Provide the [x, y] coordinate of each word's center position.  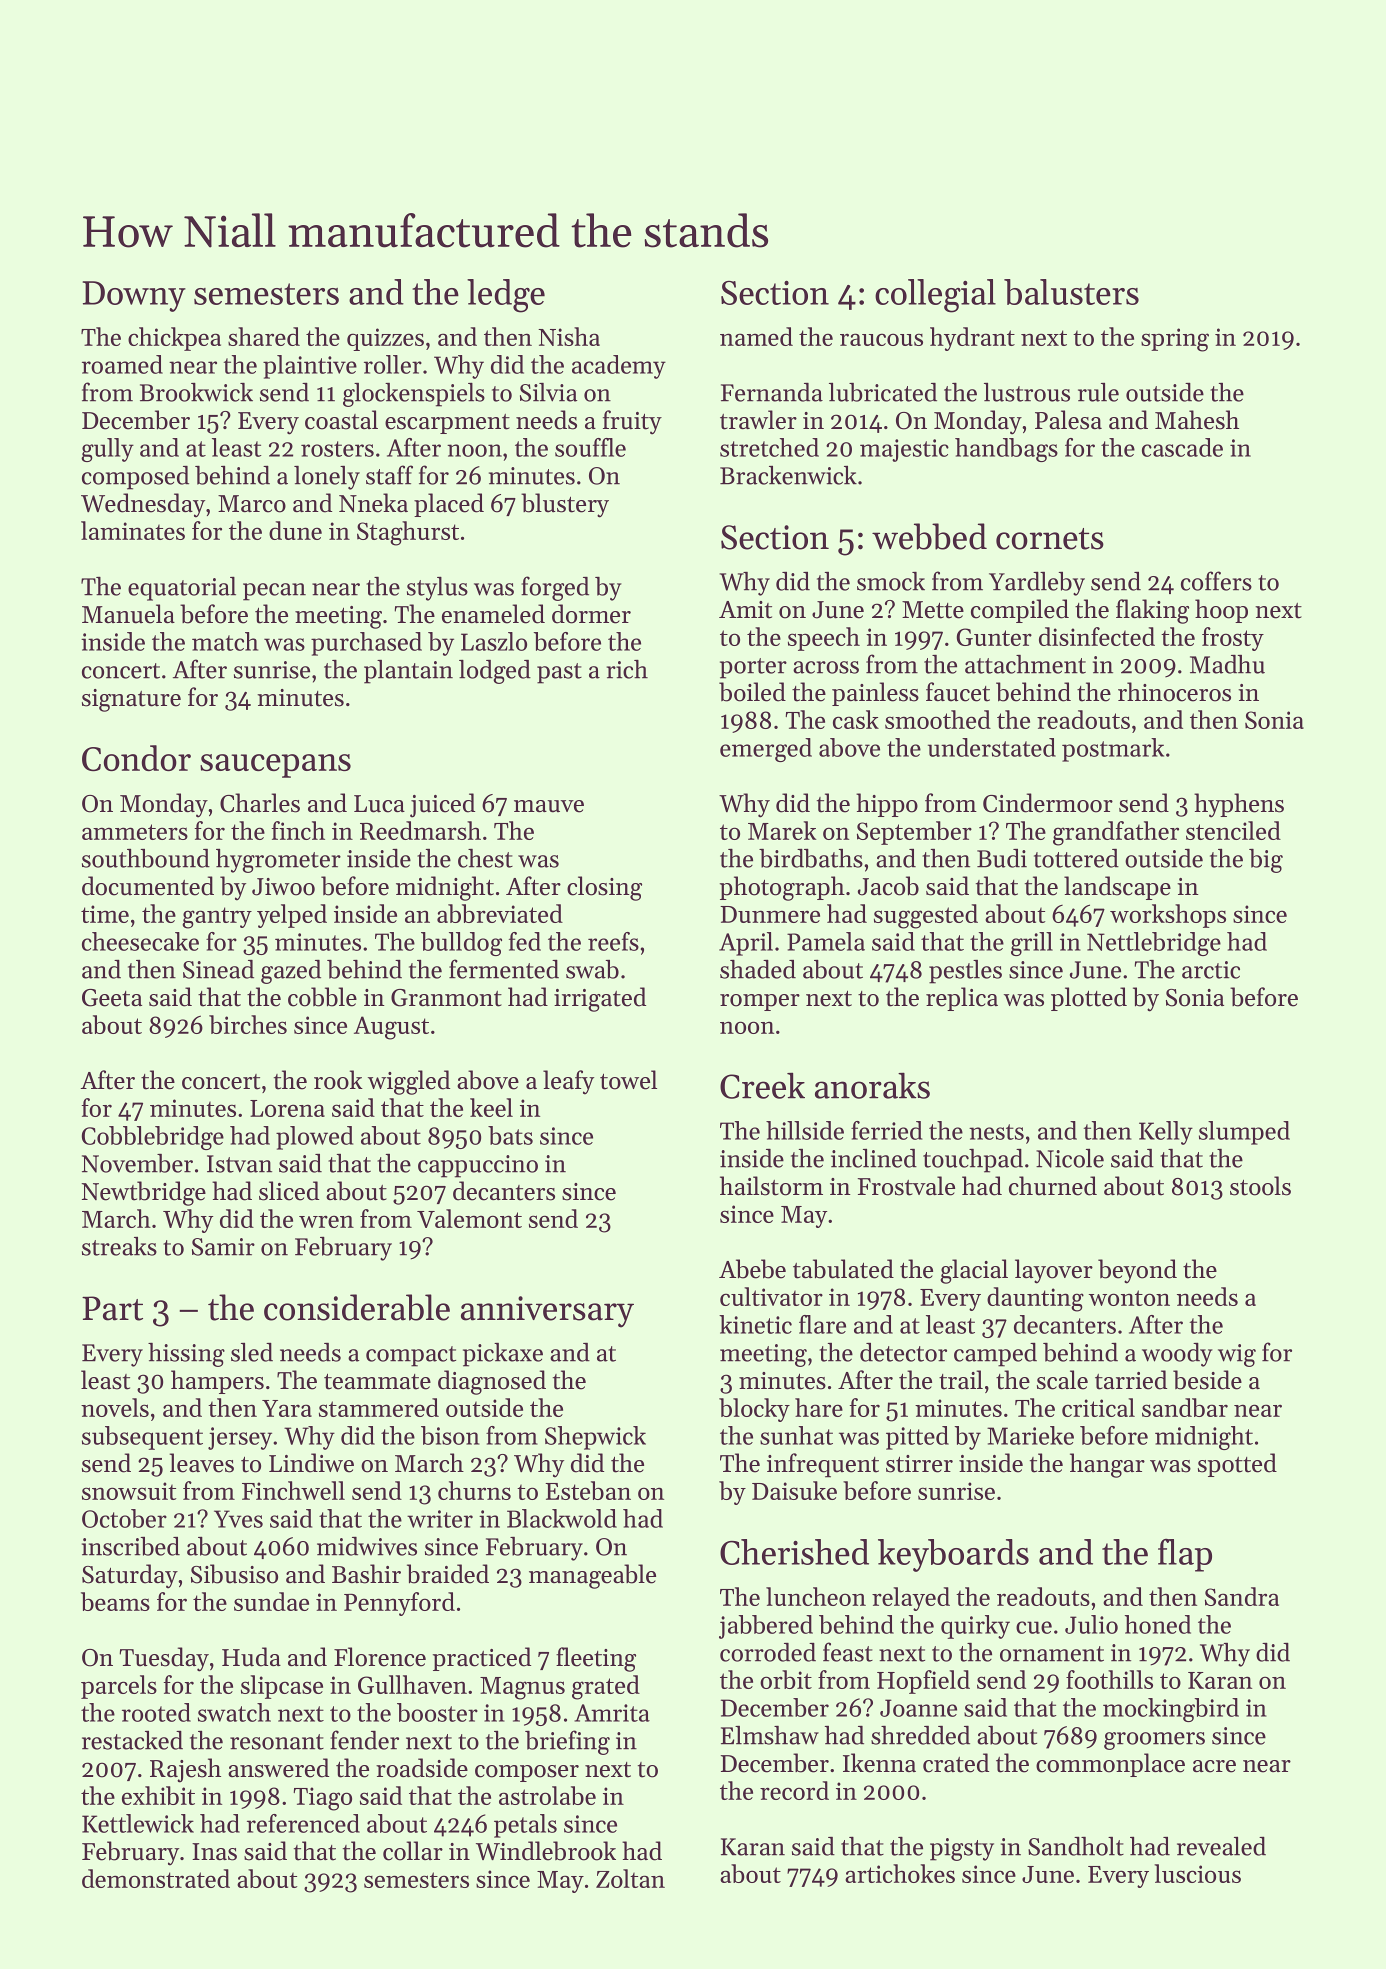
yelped [292, 916]
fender [364, 1740]
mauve [549, 806]
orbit [786, 1679]
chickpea [174, 339]
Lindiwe [311, 1463]
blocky [754, 1410]
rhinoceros [1174, 692]
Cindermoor [1048, 803]
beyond [1137, 1271]
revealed [1221, 1846]
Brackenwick [788, 475]
